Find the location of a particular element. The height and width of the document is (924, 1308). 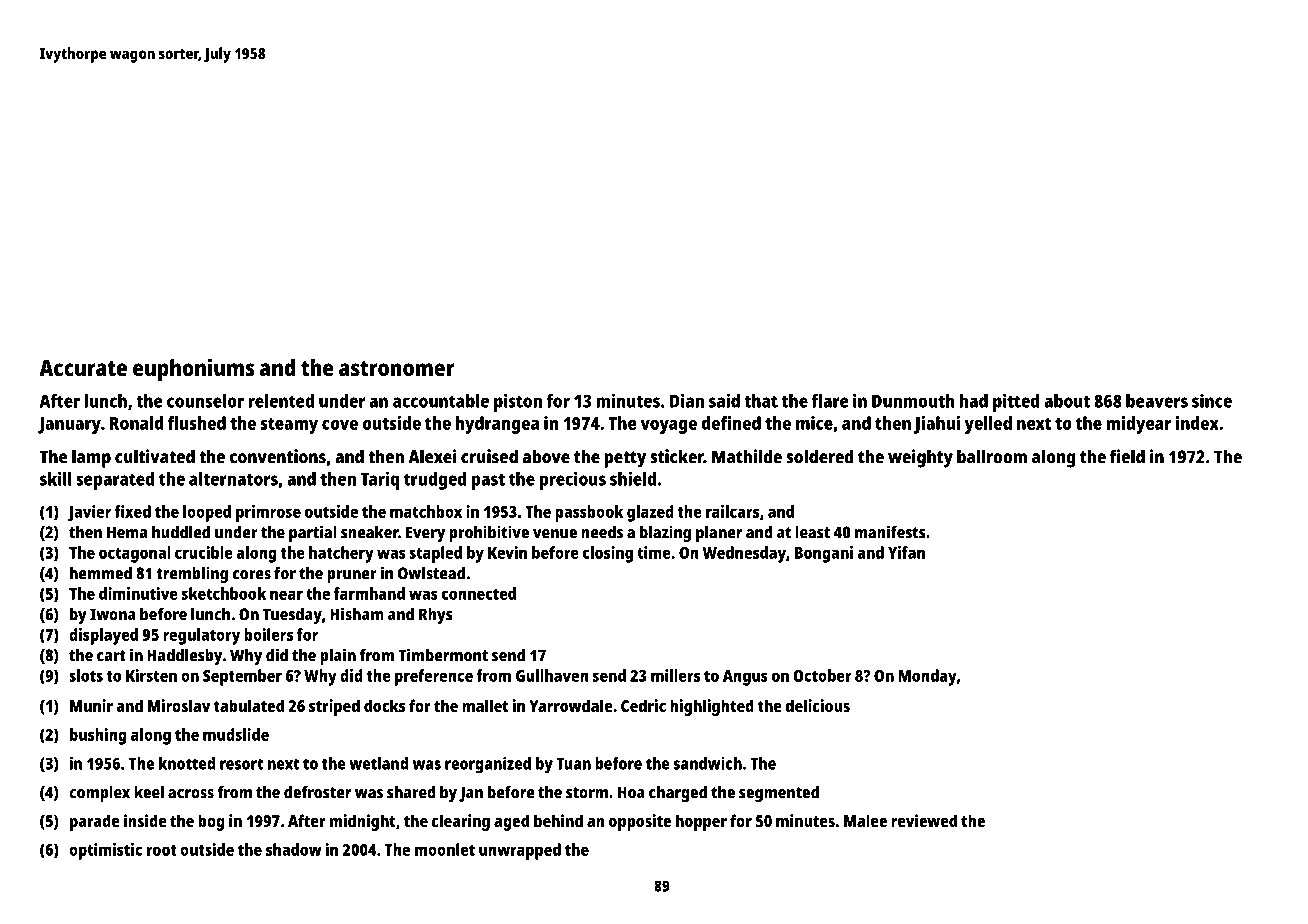

Dian is located at coordinates (687, 400).
